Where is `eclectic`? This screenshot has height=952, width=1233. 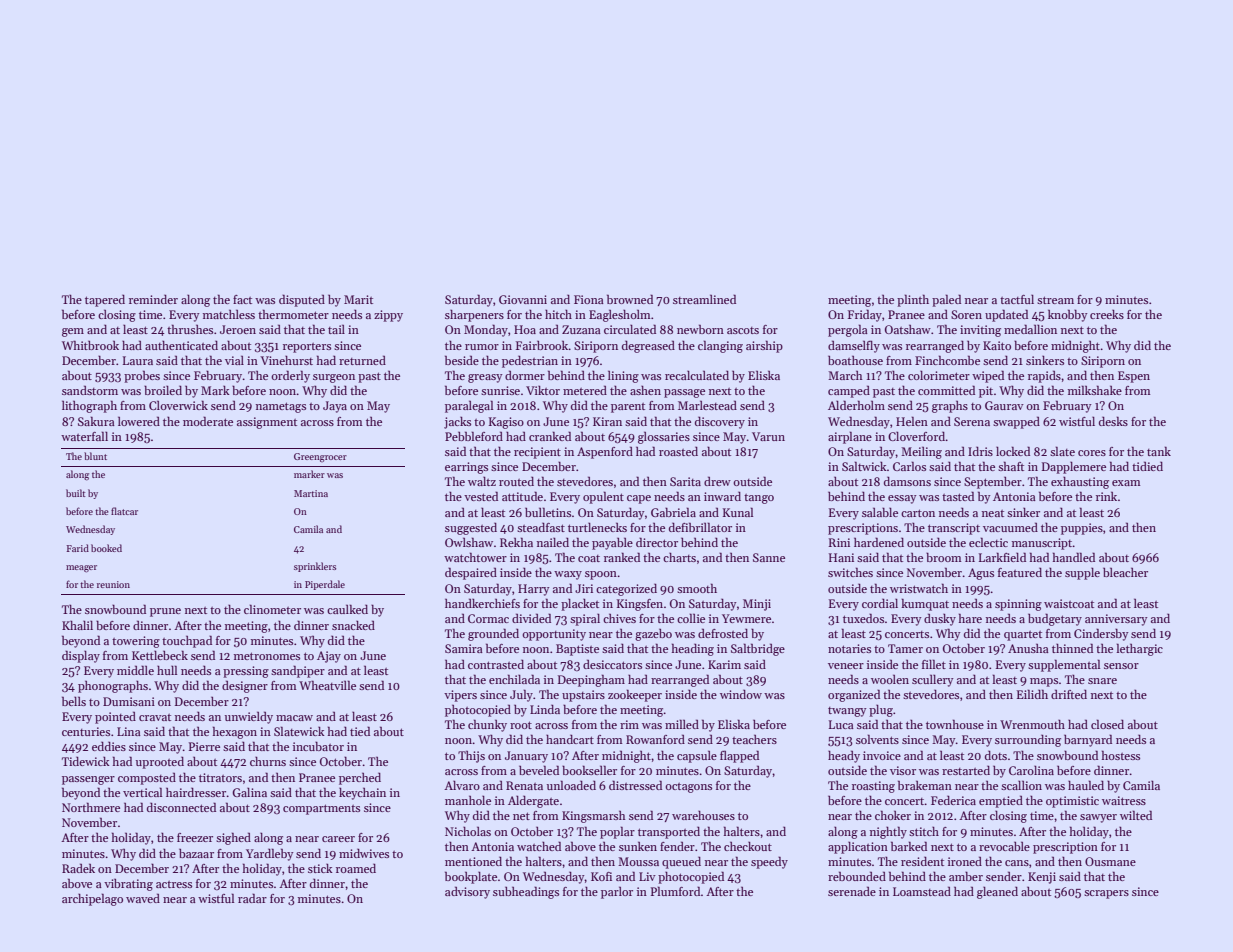
eclectic is located at coordinates (988, 542).
